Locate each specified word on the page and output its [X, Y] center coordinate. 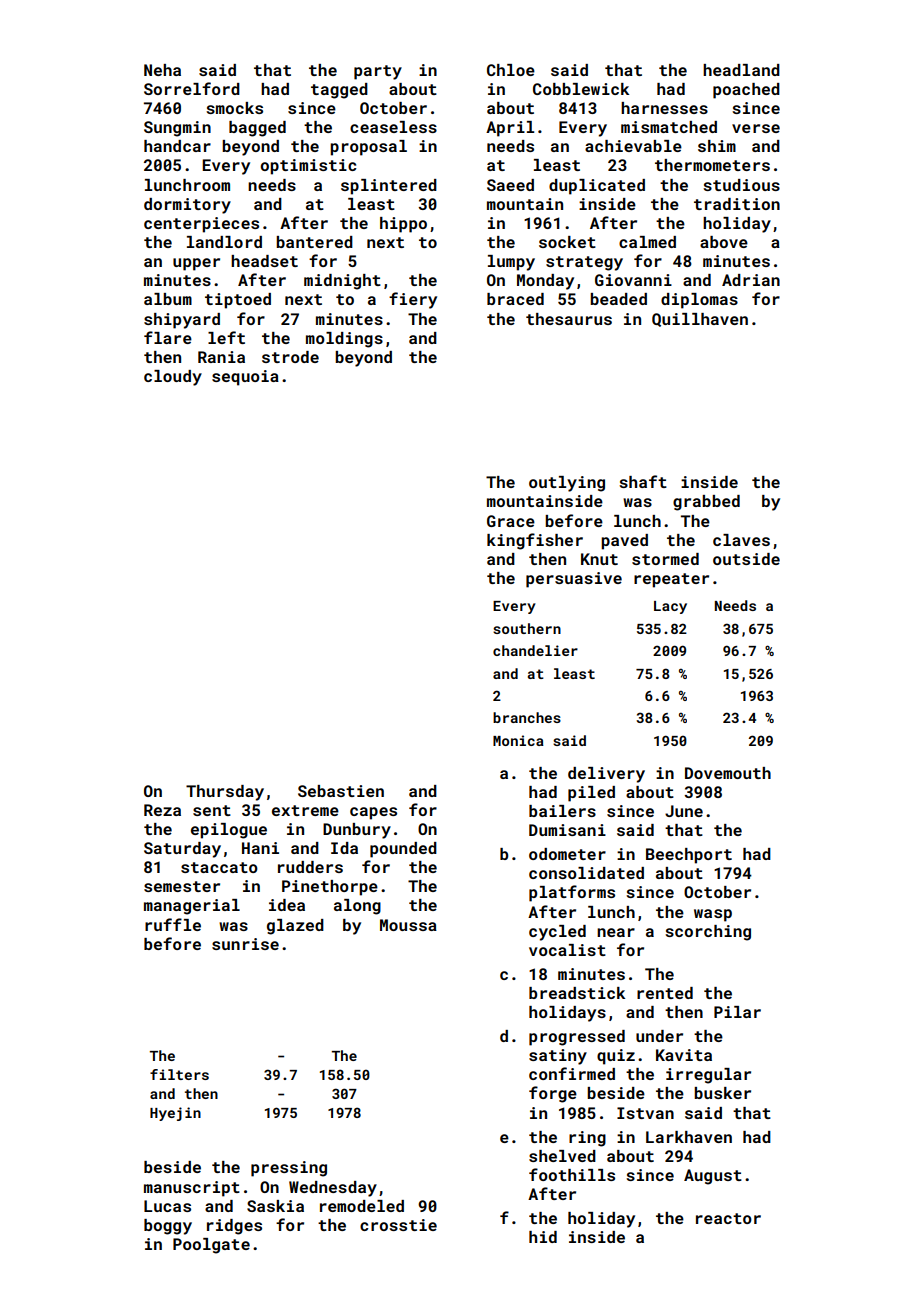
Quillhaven [700, 320]
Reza [162, 810]
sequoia [245, 378]
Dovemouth [728, 773]
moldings [344, 340]
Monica [518, 740]
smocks [234, 108]
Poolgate [211, 1246]
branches [527, 717]
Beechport [689, 856]
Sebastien [341, 791]
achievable [633, 146]
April [510, 129]
